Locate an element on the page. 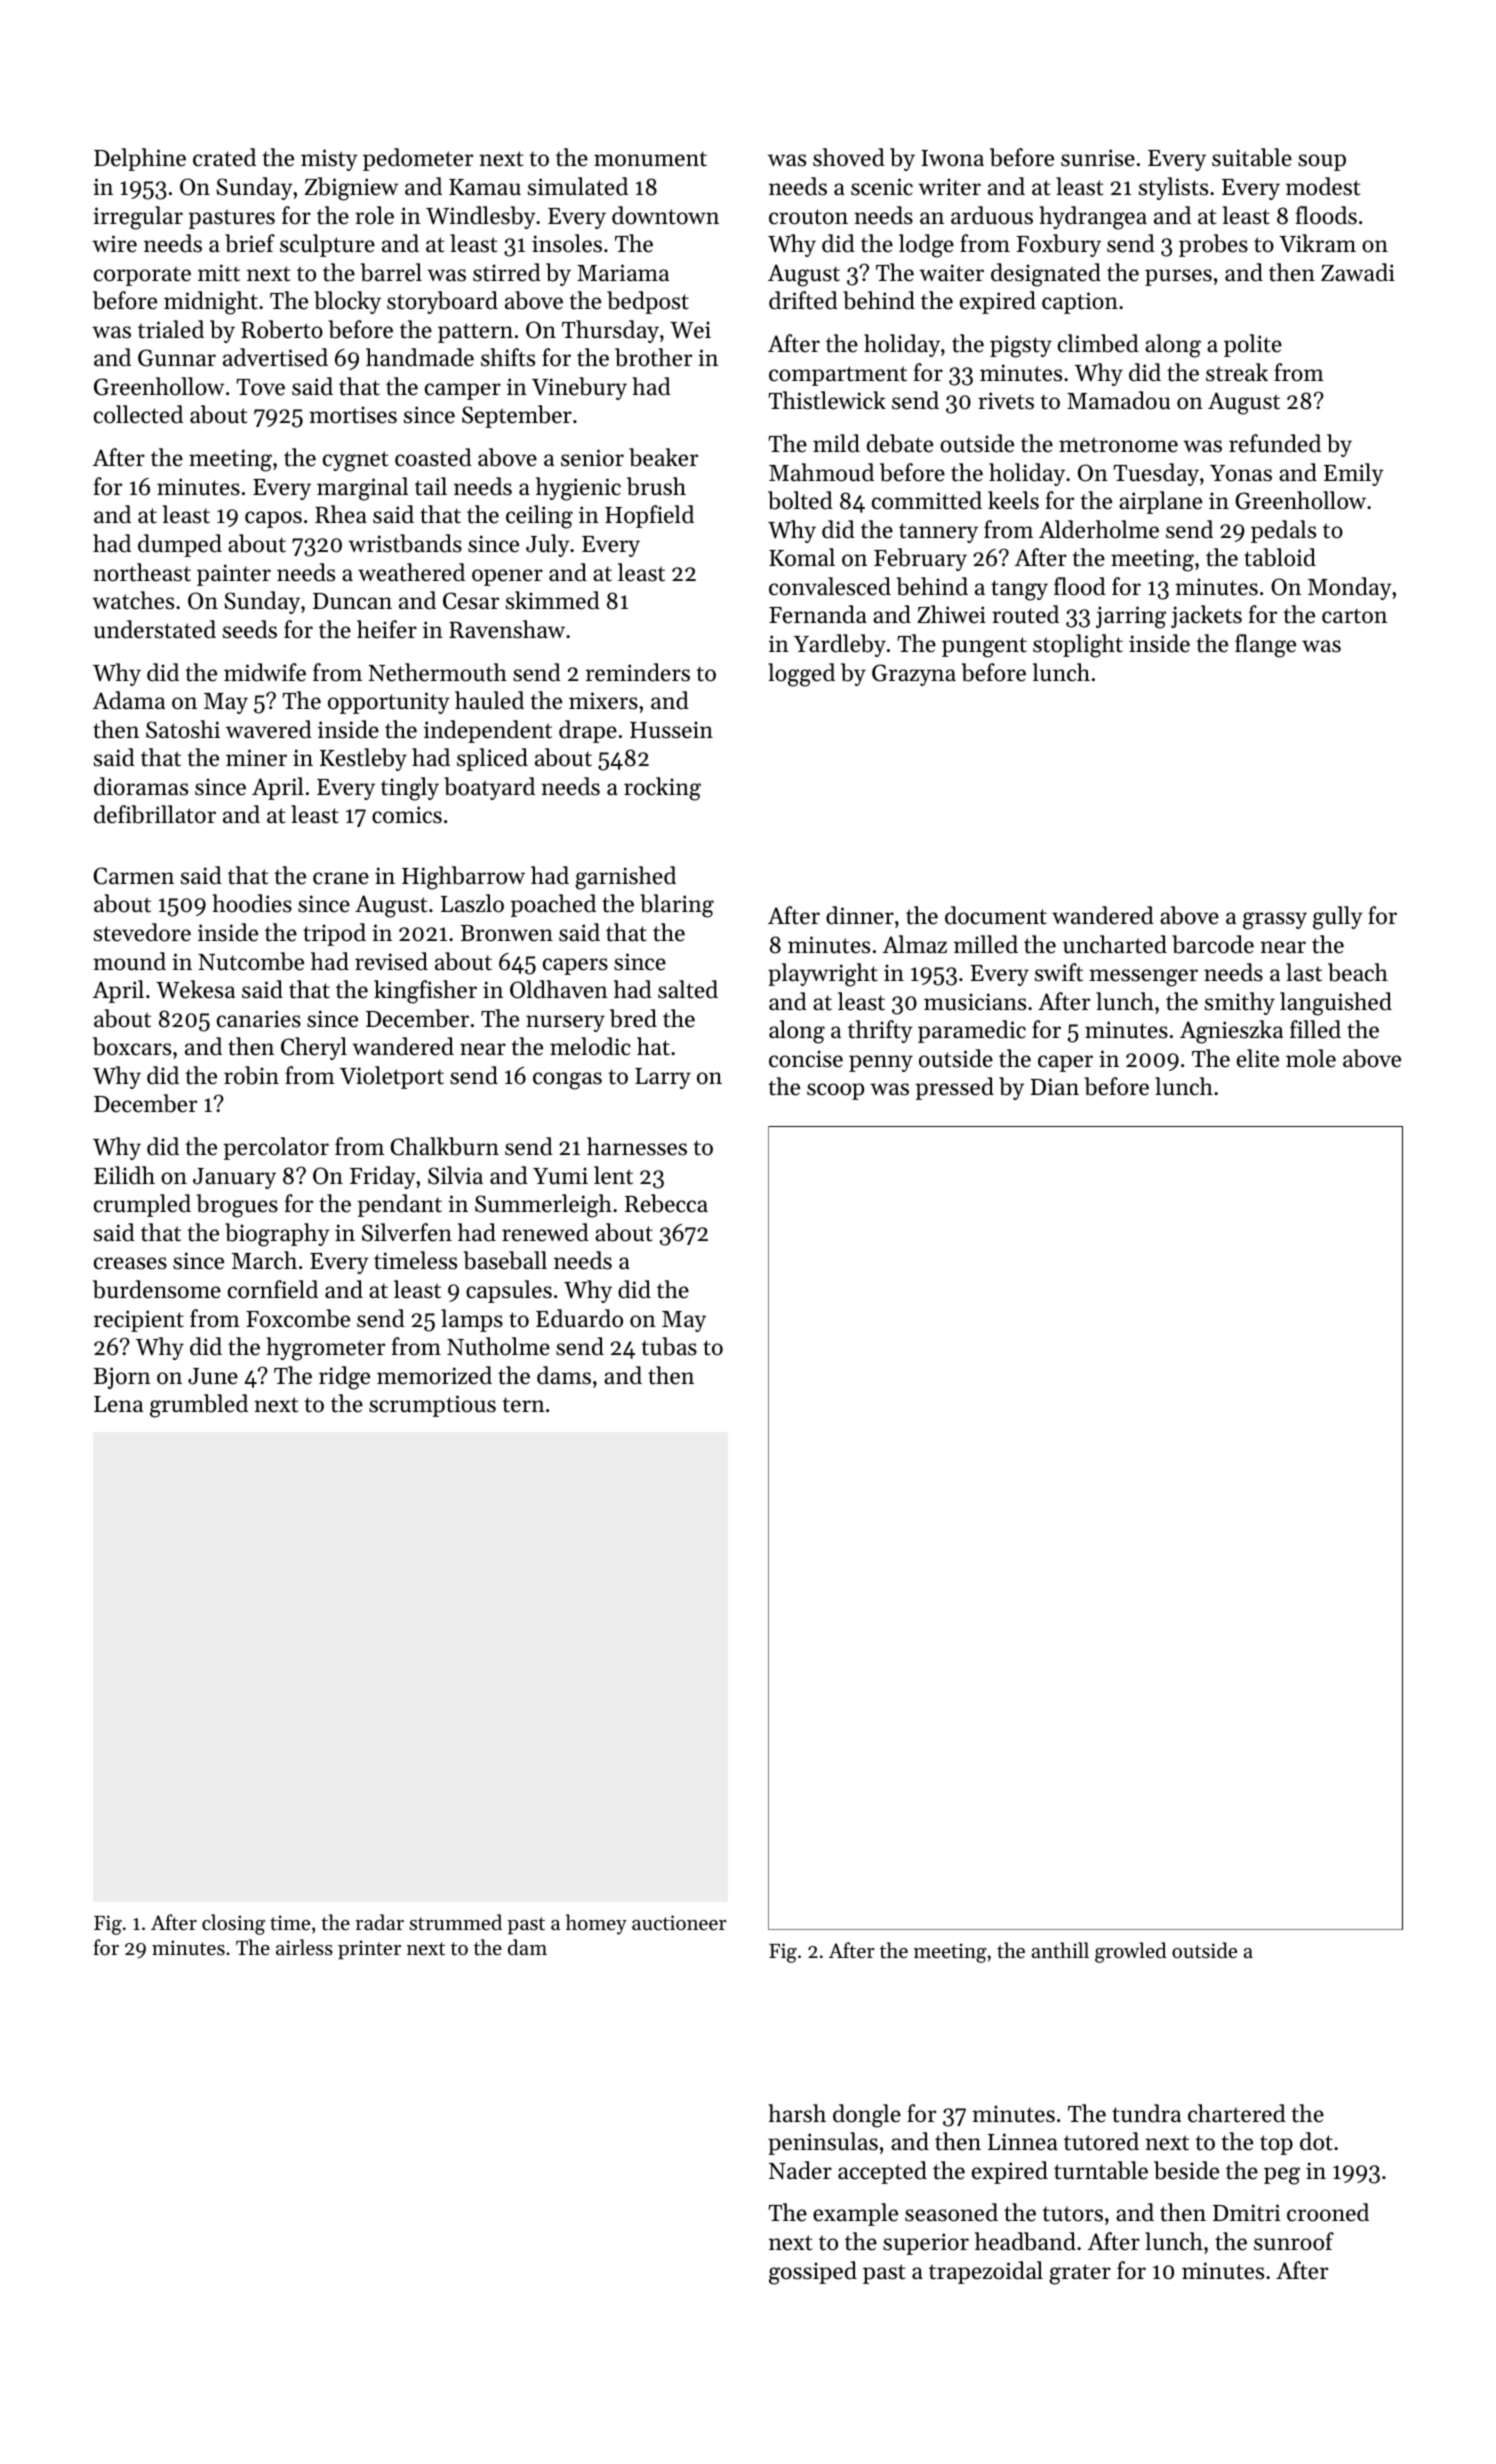 This document has height=2464, width=1496. refunded is located at coordinates (1275, 443).
